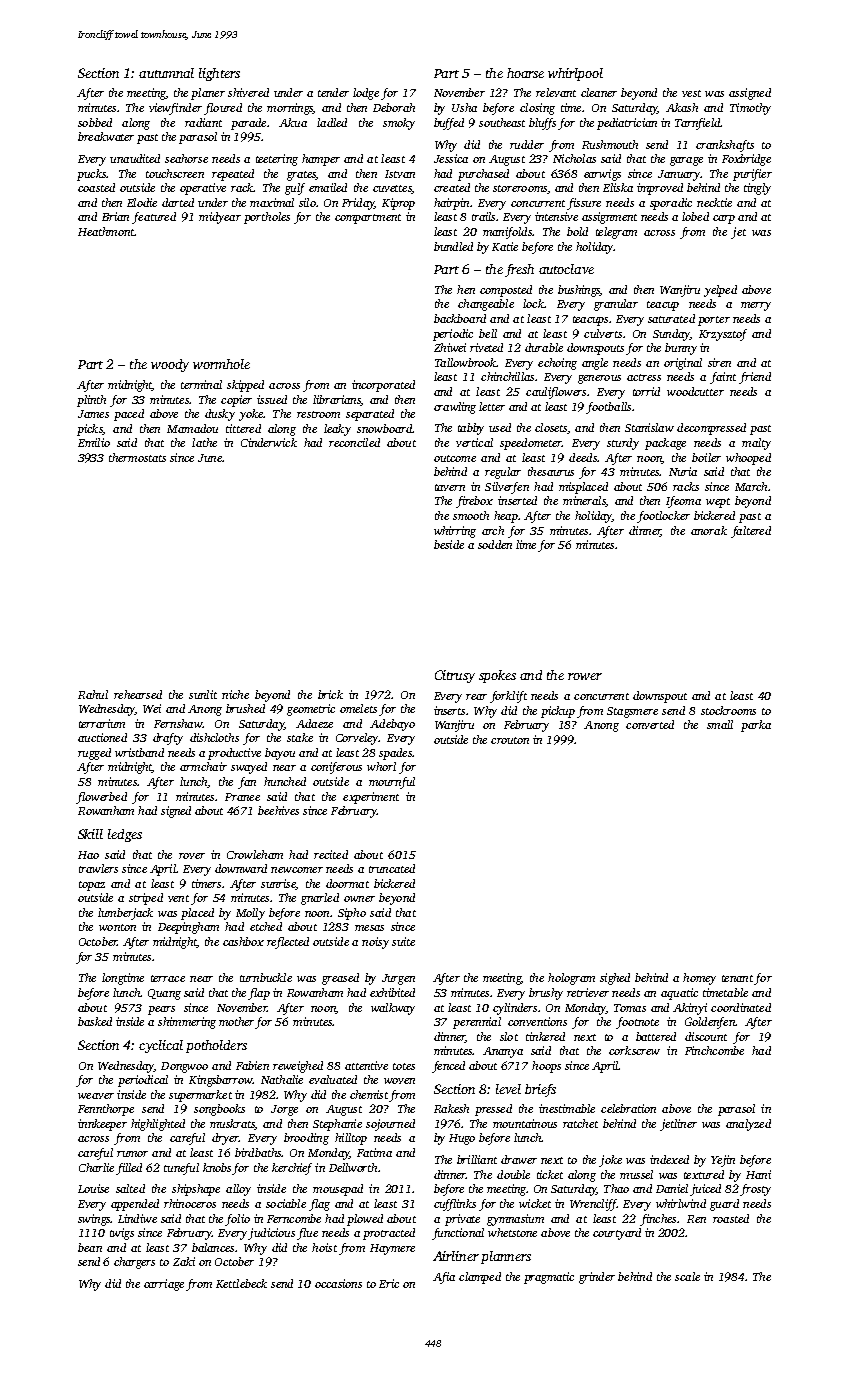 The height and width of the screenshot is (1400, 849). What do you see at coordinates (687, 1276) in the screenshot?
I see `scale` at bounding box center [687, 1276].
